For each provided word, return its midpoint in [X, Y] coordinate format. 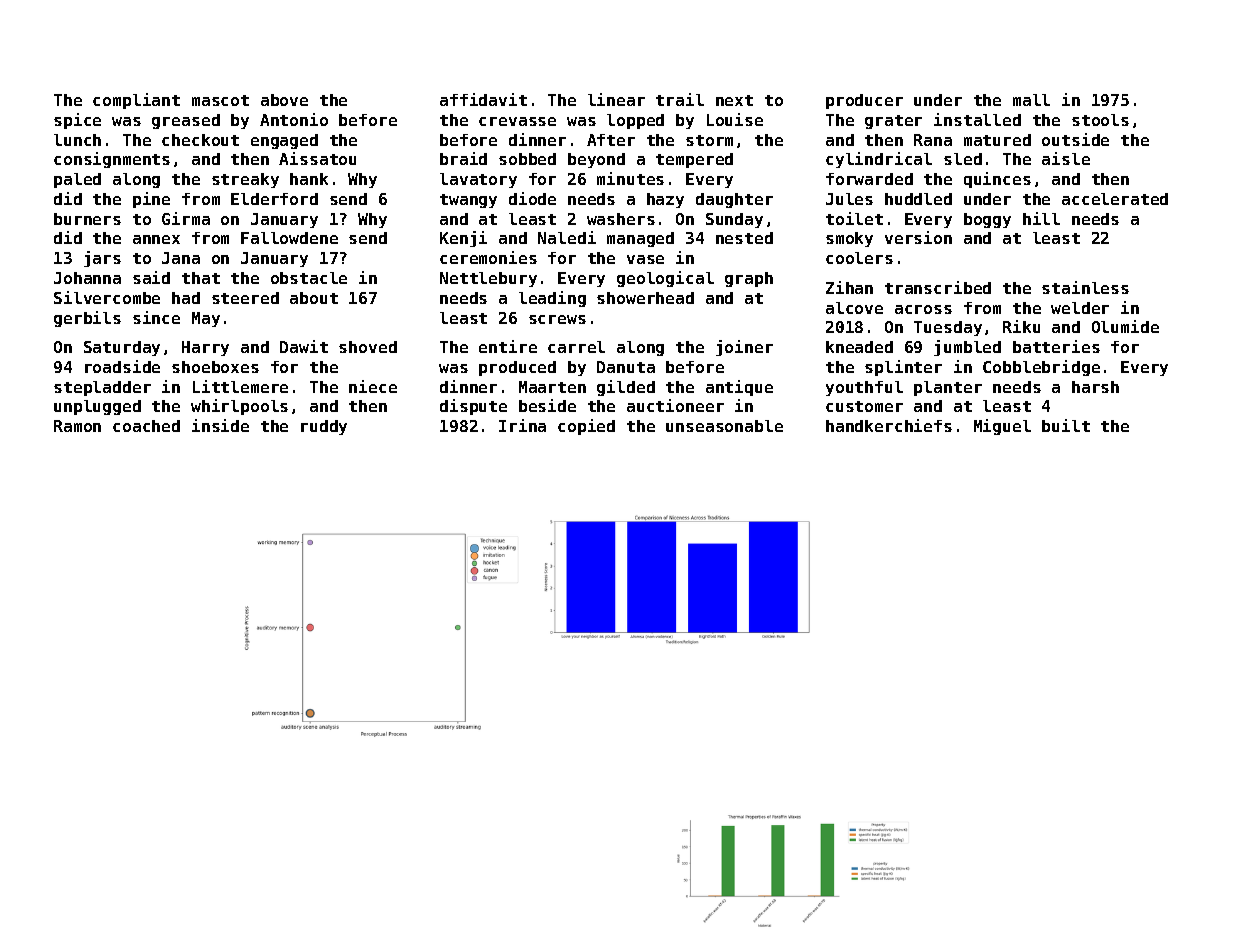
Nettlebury [488, 279]
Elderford [274, 199]
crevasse [517, 121]
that [201, 278]
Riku [1021, 326]
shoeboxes [215, 367]
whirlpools [239, 407]
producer [864, 101]
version [918, 237]
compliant [136, 101]
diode [532, 198]
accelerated [1115, 199]
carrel [576, 347]
